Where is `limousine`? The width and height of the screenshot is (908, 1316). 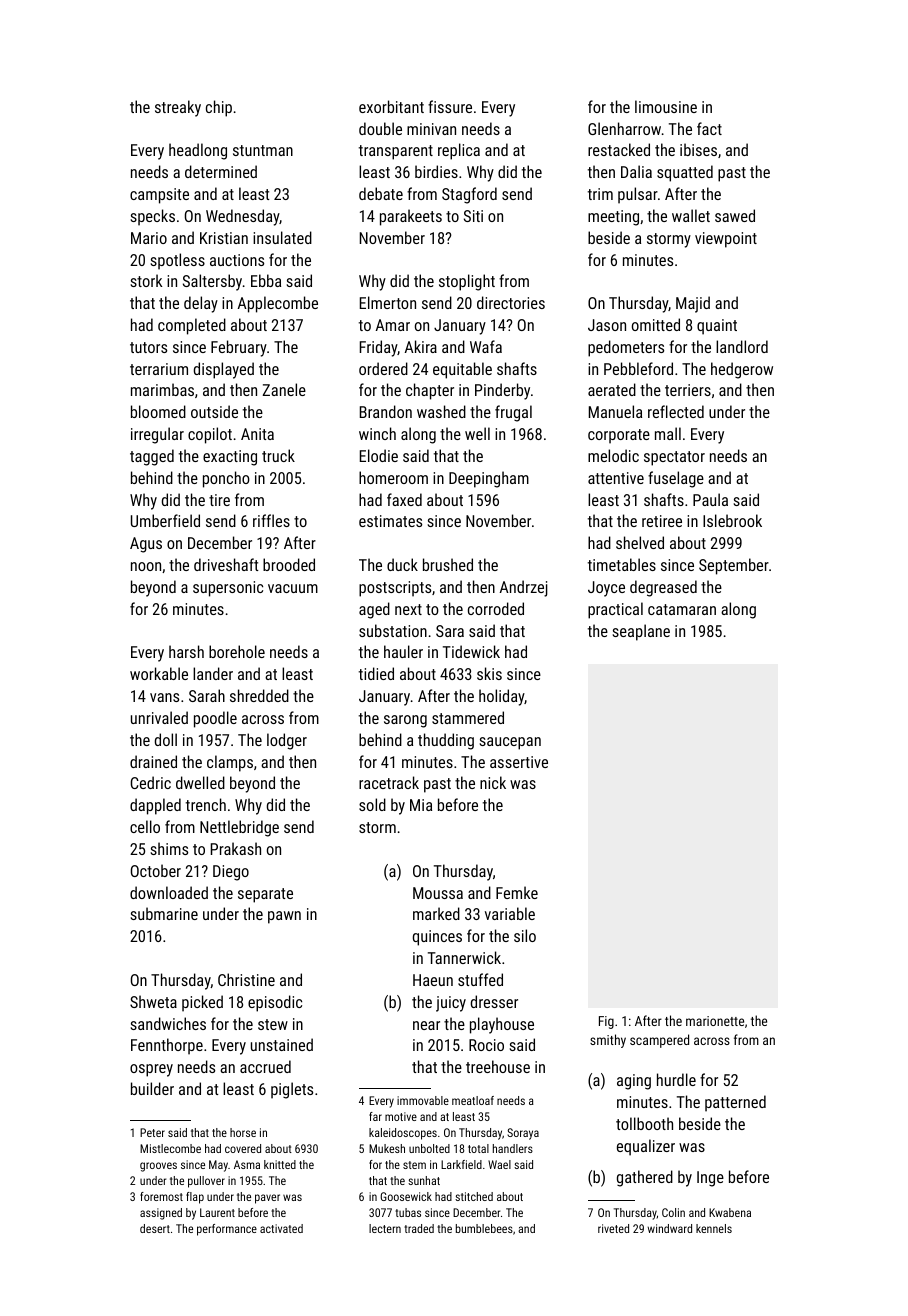
limousine is located at coordinates (666, 106).
